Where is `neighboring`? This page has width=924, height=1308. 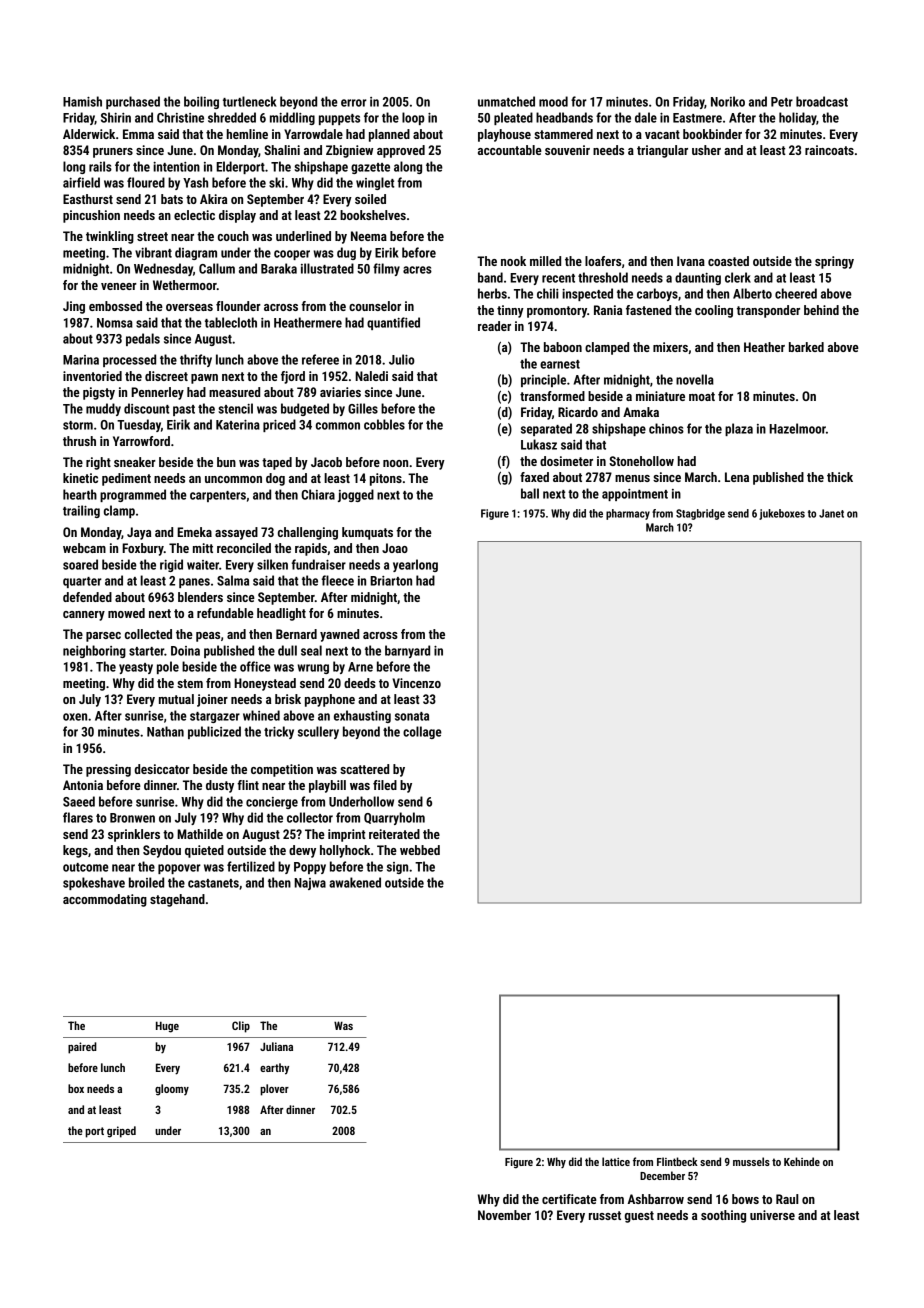
neighboring is located at coordinates (94, 651).
